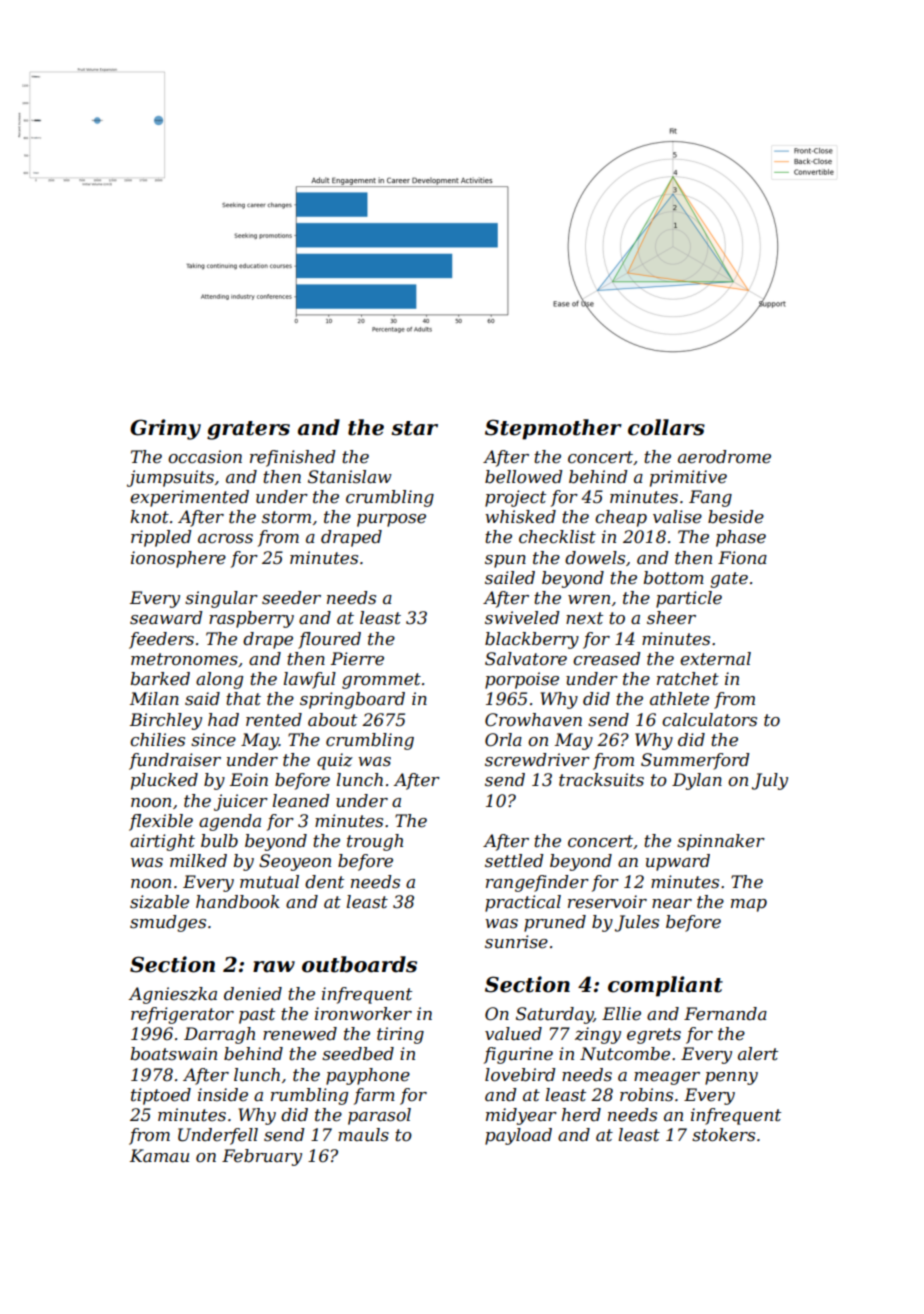 Image resolution: width=924 pixels, height=1314 pixels. Describe the element at coordinates (363, 1013) in the image. I see `ironworker` at that location.
